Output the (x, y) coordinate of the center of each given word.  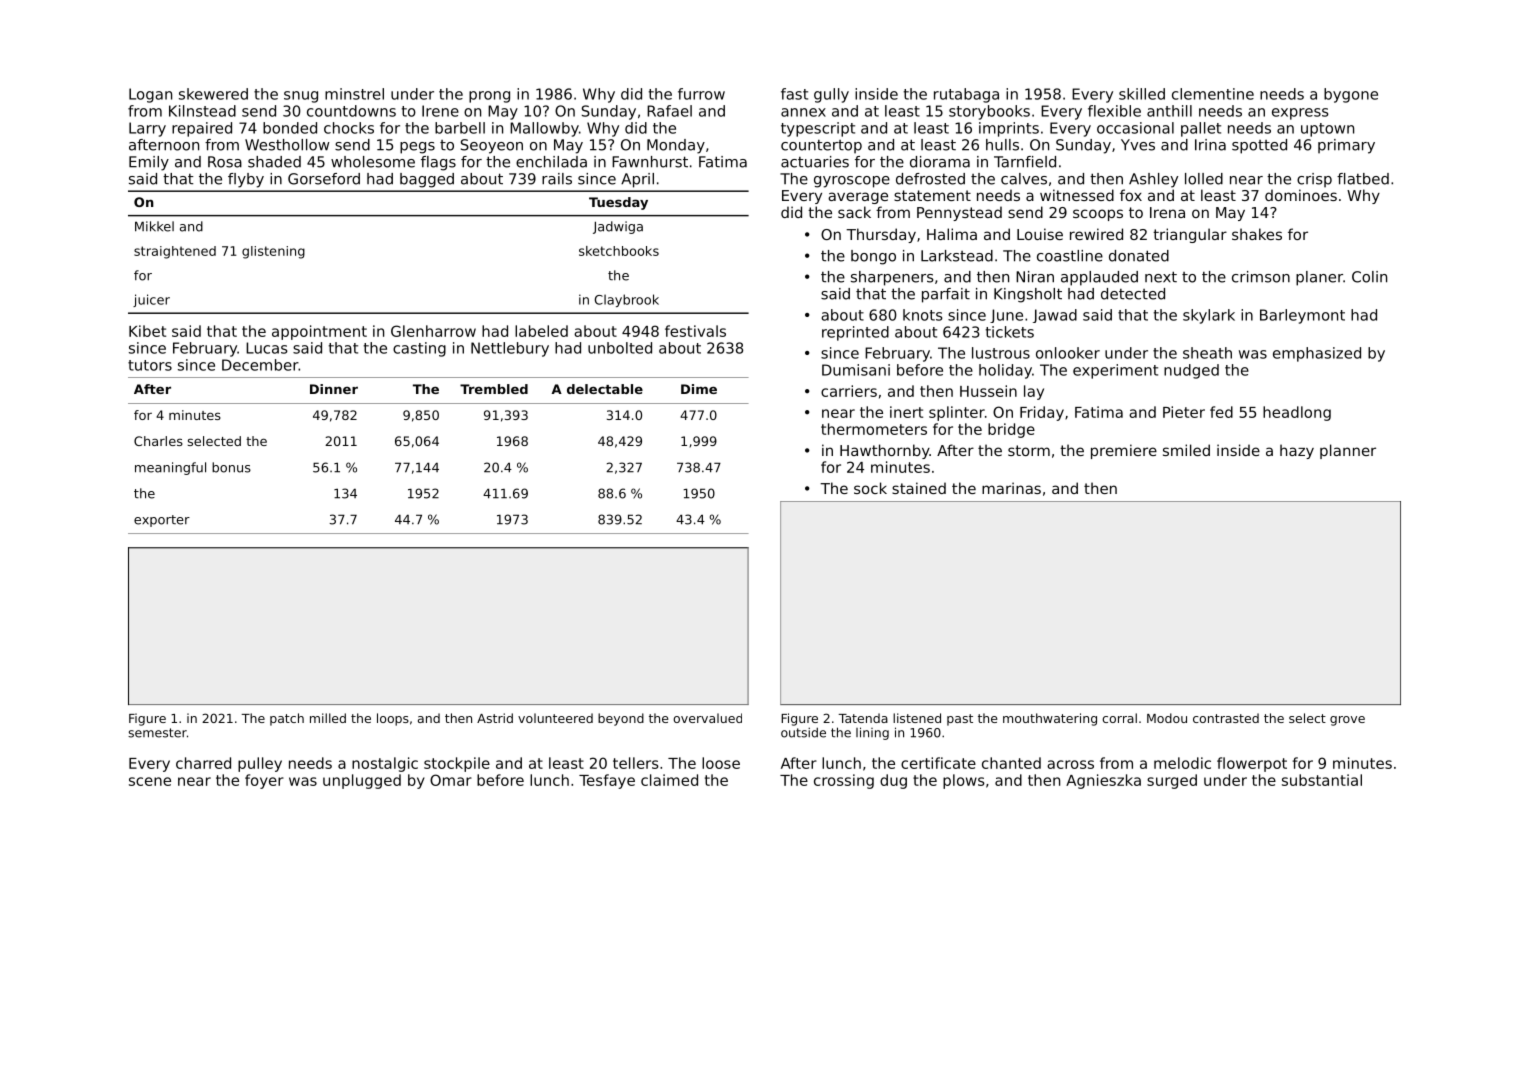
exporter (162, 521)
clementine (1213, 94)
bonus (231, 467)
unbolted (620, 348)
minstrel (354, 94)
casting (419, 349)
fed (1221, 412)
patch (287, 719)
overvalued (707, 718)
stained (919, 488)
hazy (1297, 451)
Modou (1167, 718)
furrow (701, 94)
